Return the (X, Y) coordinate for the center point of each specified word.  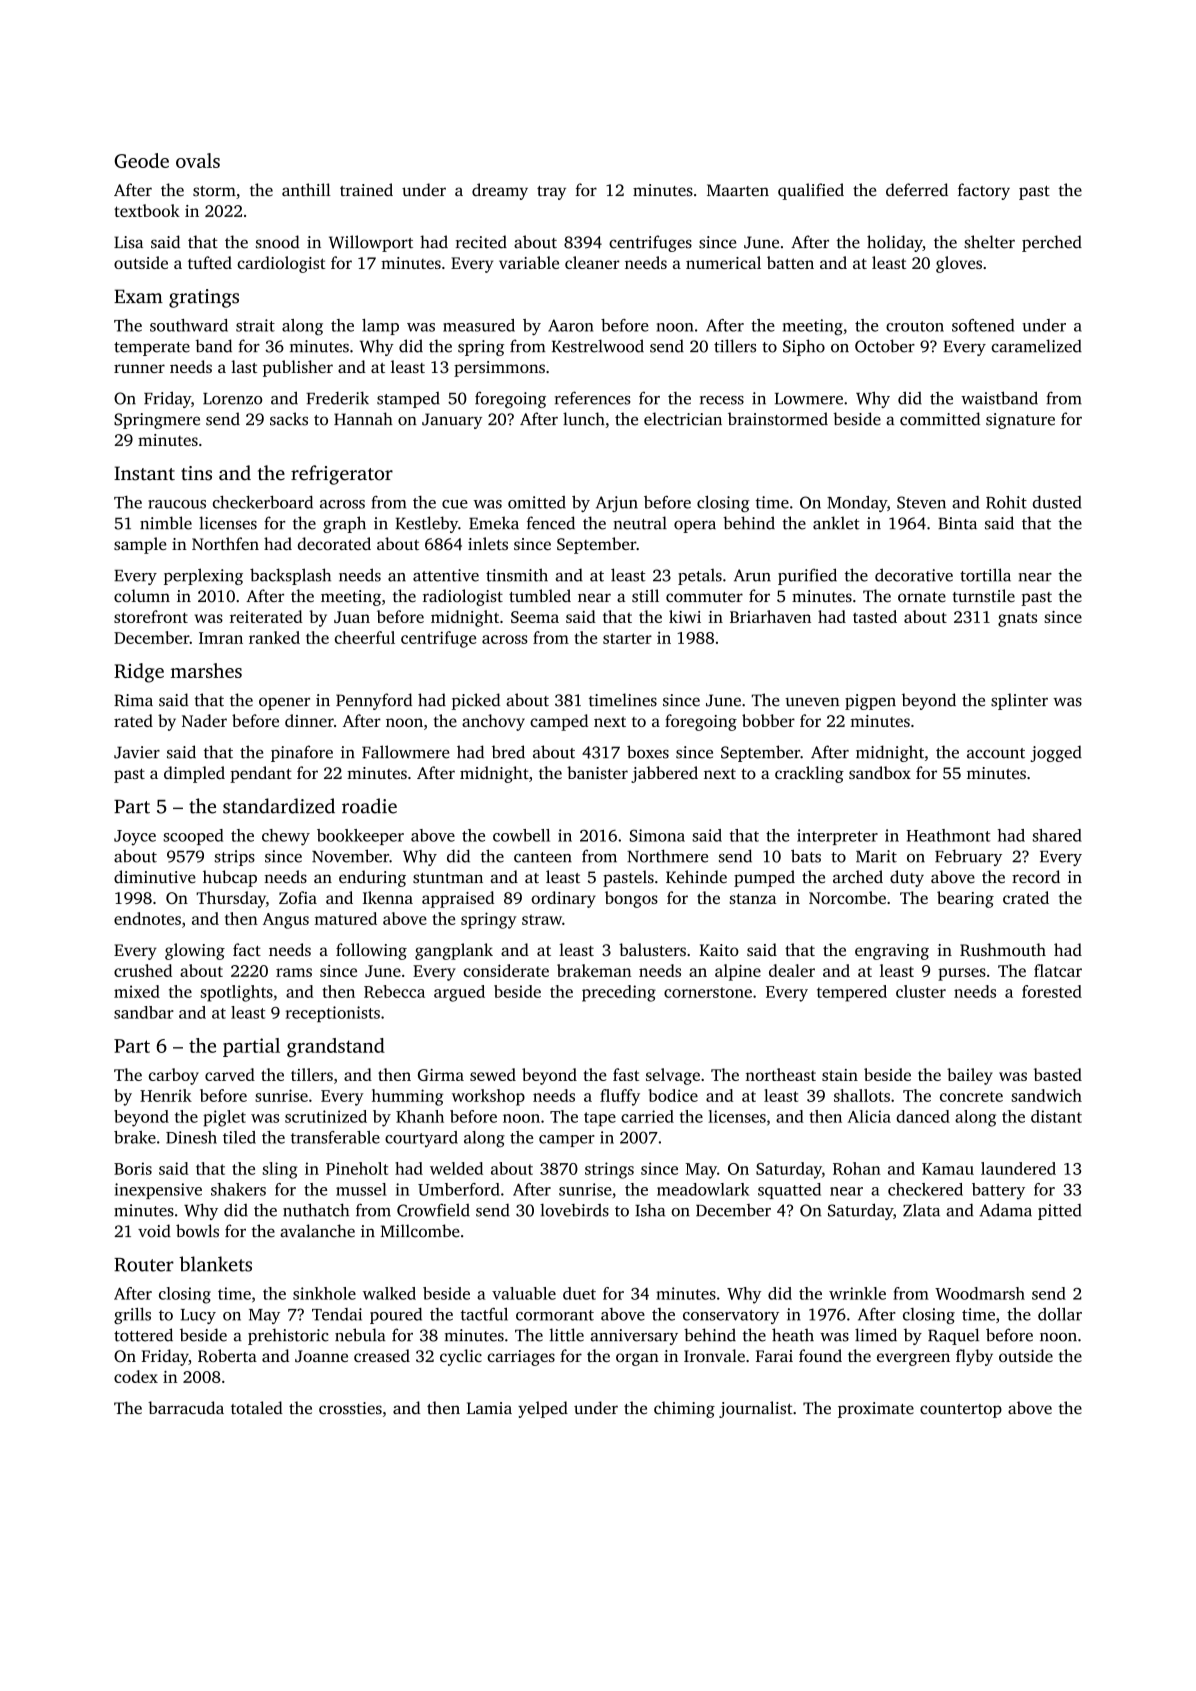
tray (551, 193)
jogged (1056, 753)
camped (559, 722)
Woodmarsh (980, 1293)
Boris (133, 1168)
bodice (673, 1095)
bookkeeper (360, 837)
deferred (917, 189)
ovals (198, 160)
